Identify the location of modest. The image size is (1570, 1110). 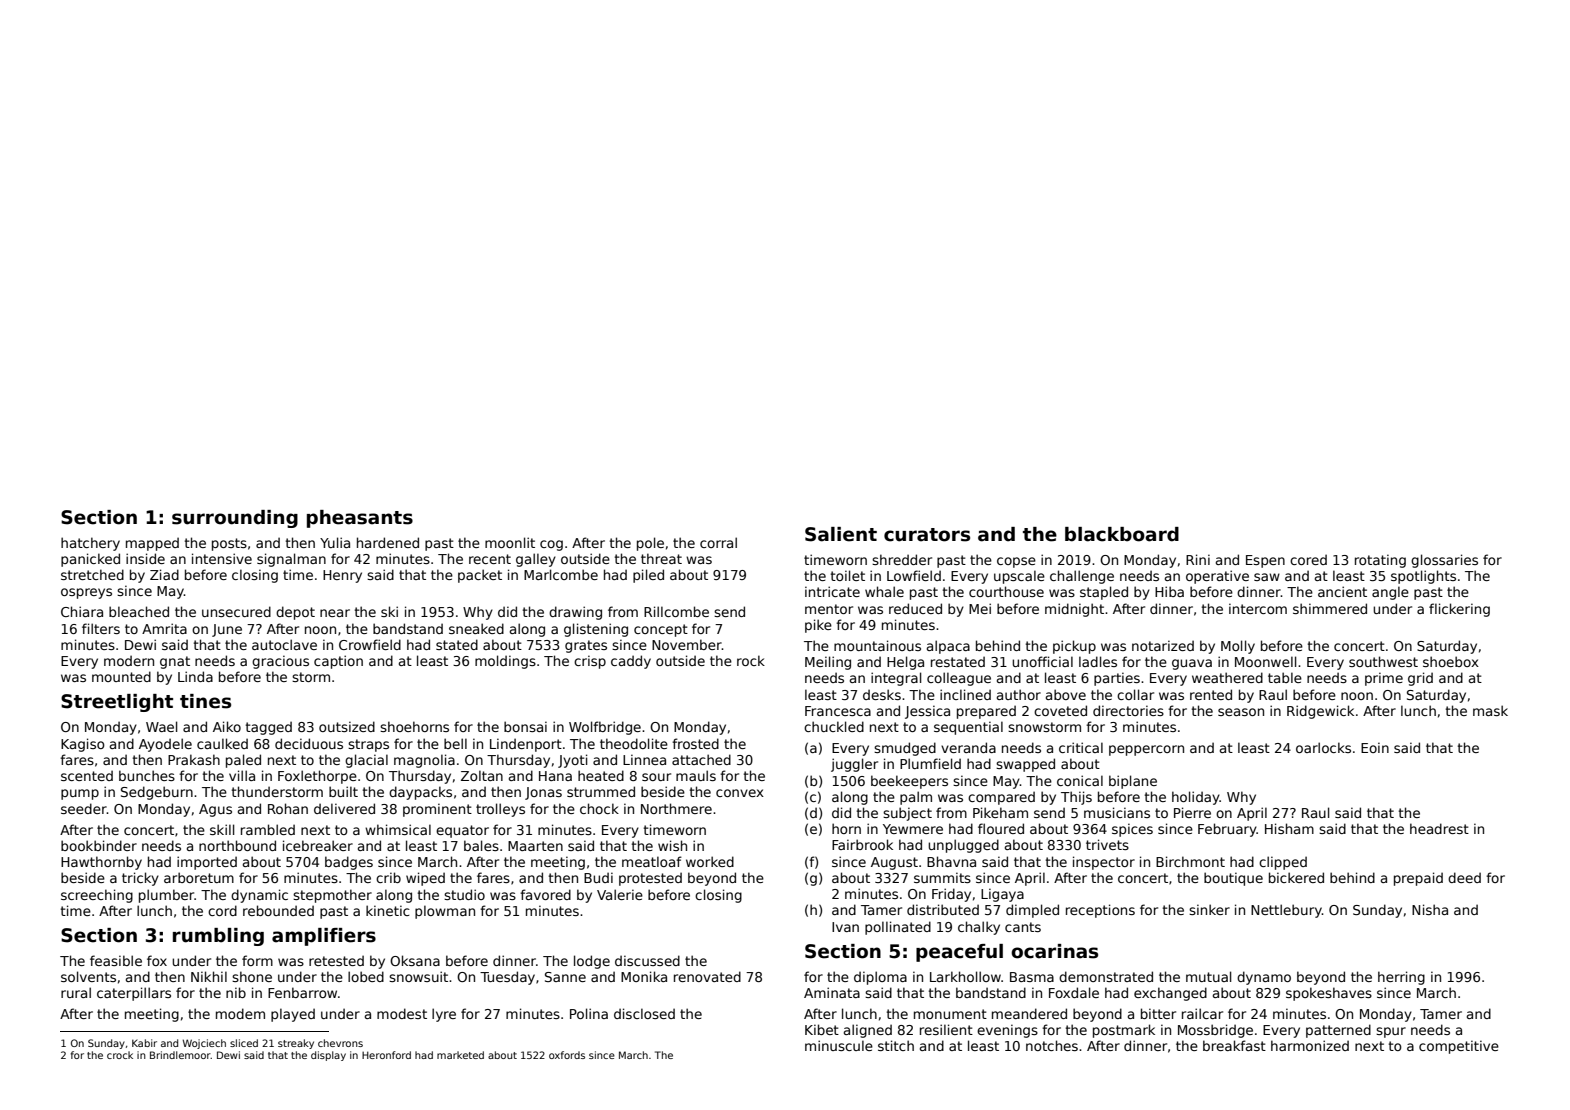
(402, 1013).
